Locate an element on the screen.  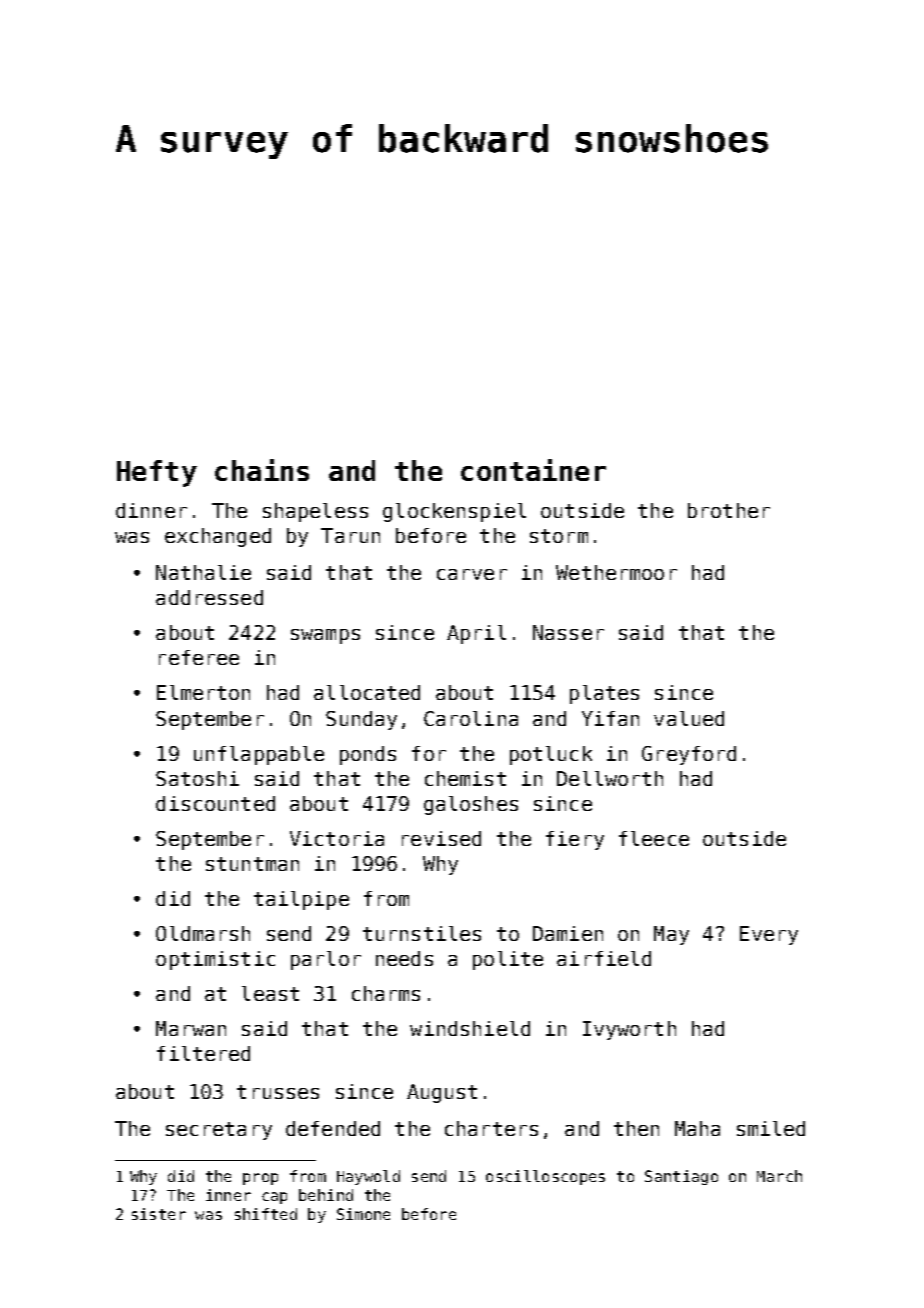
April is located at coordinates (476, 634).
